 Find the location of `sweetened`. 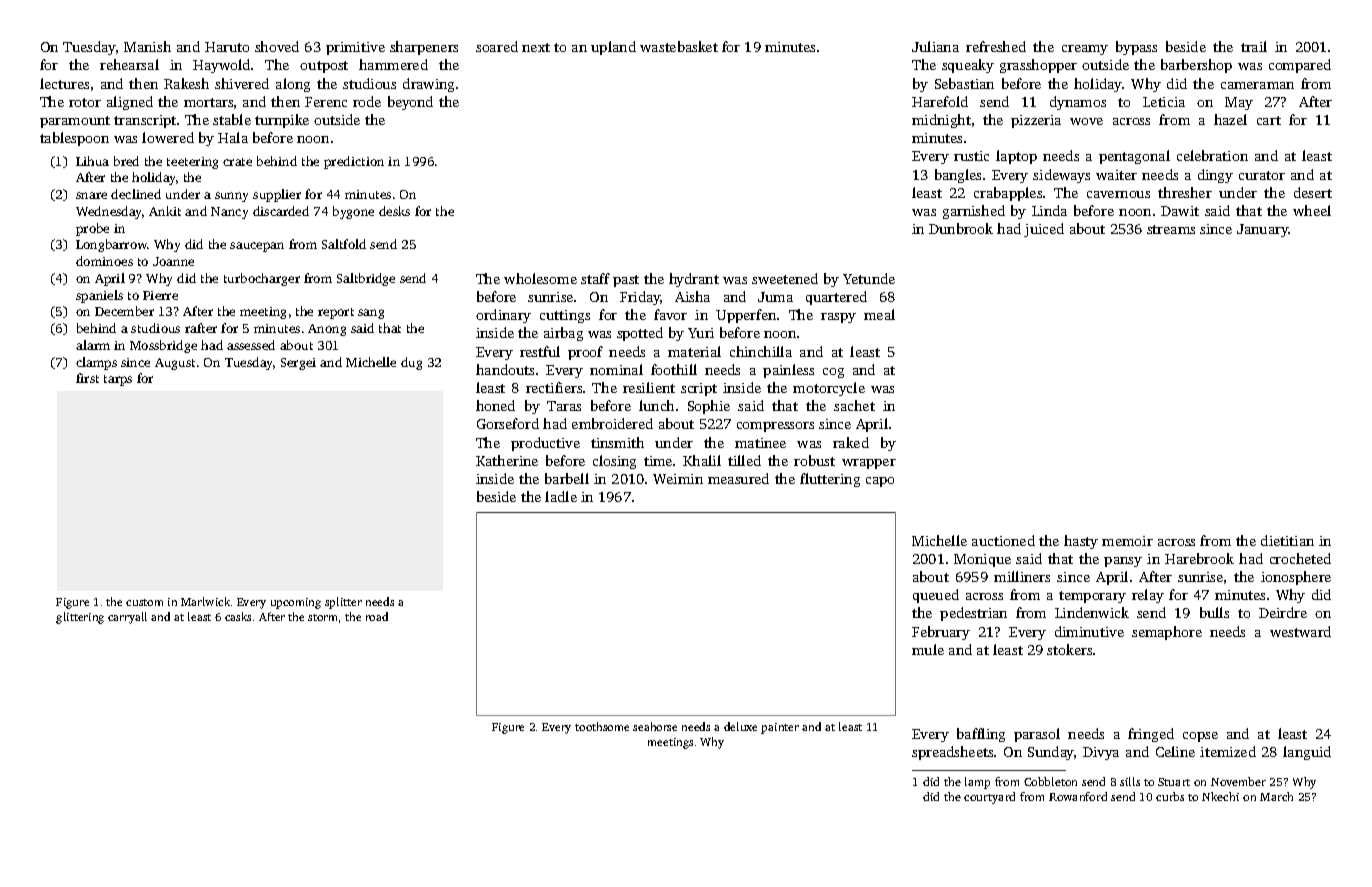

sweetened is located at coordinates (785, 278).
